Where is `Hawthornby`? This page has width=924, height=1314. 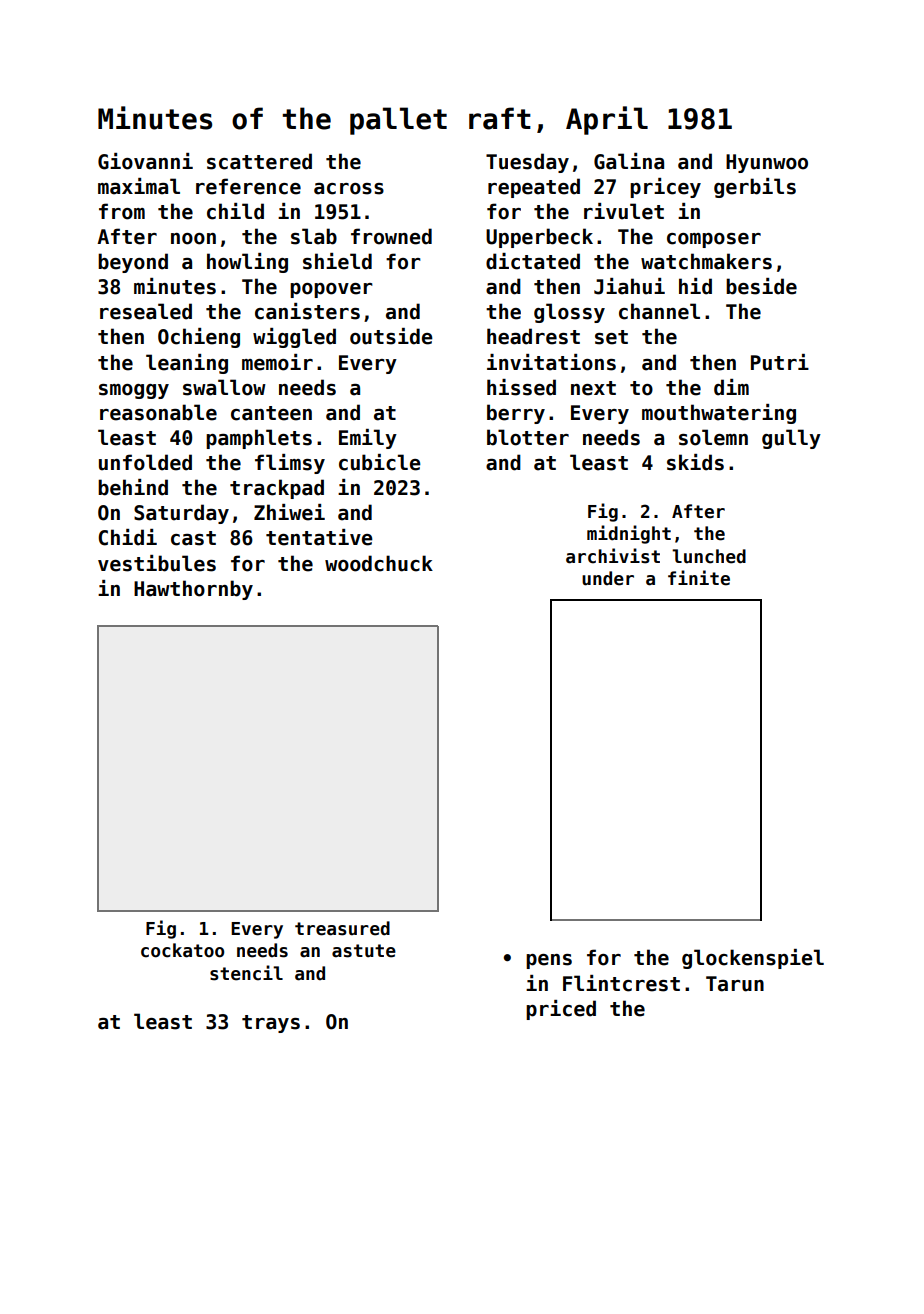 Hawthornby is located at coordinates (193, 590).
